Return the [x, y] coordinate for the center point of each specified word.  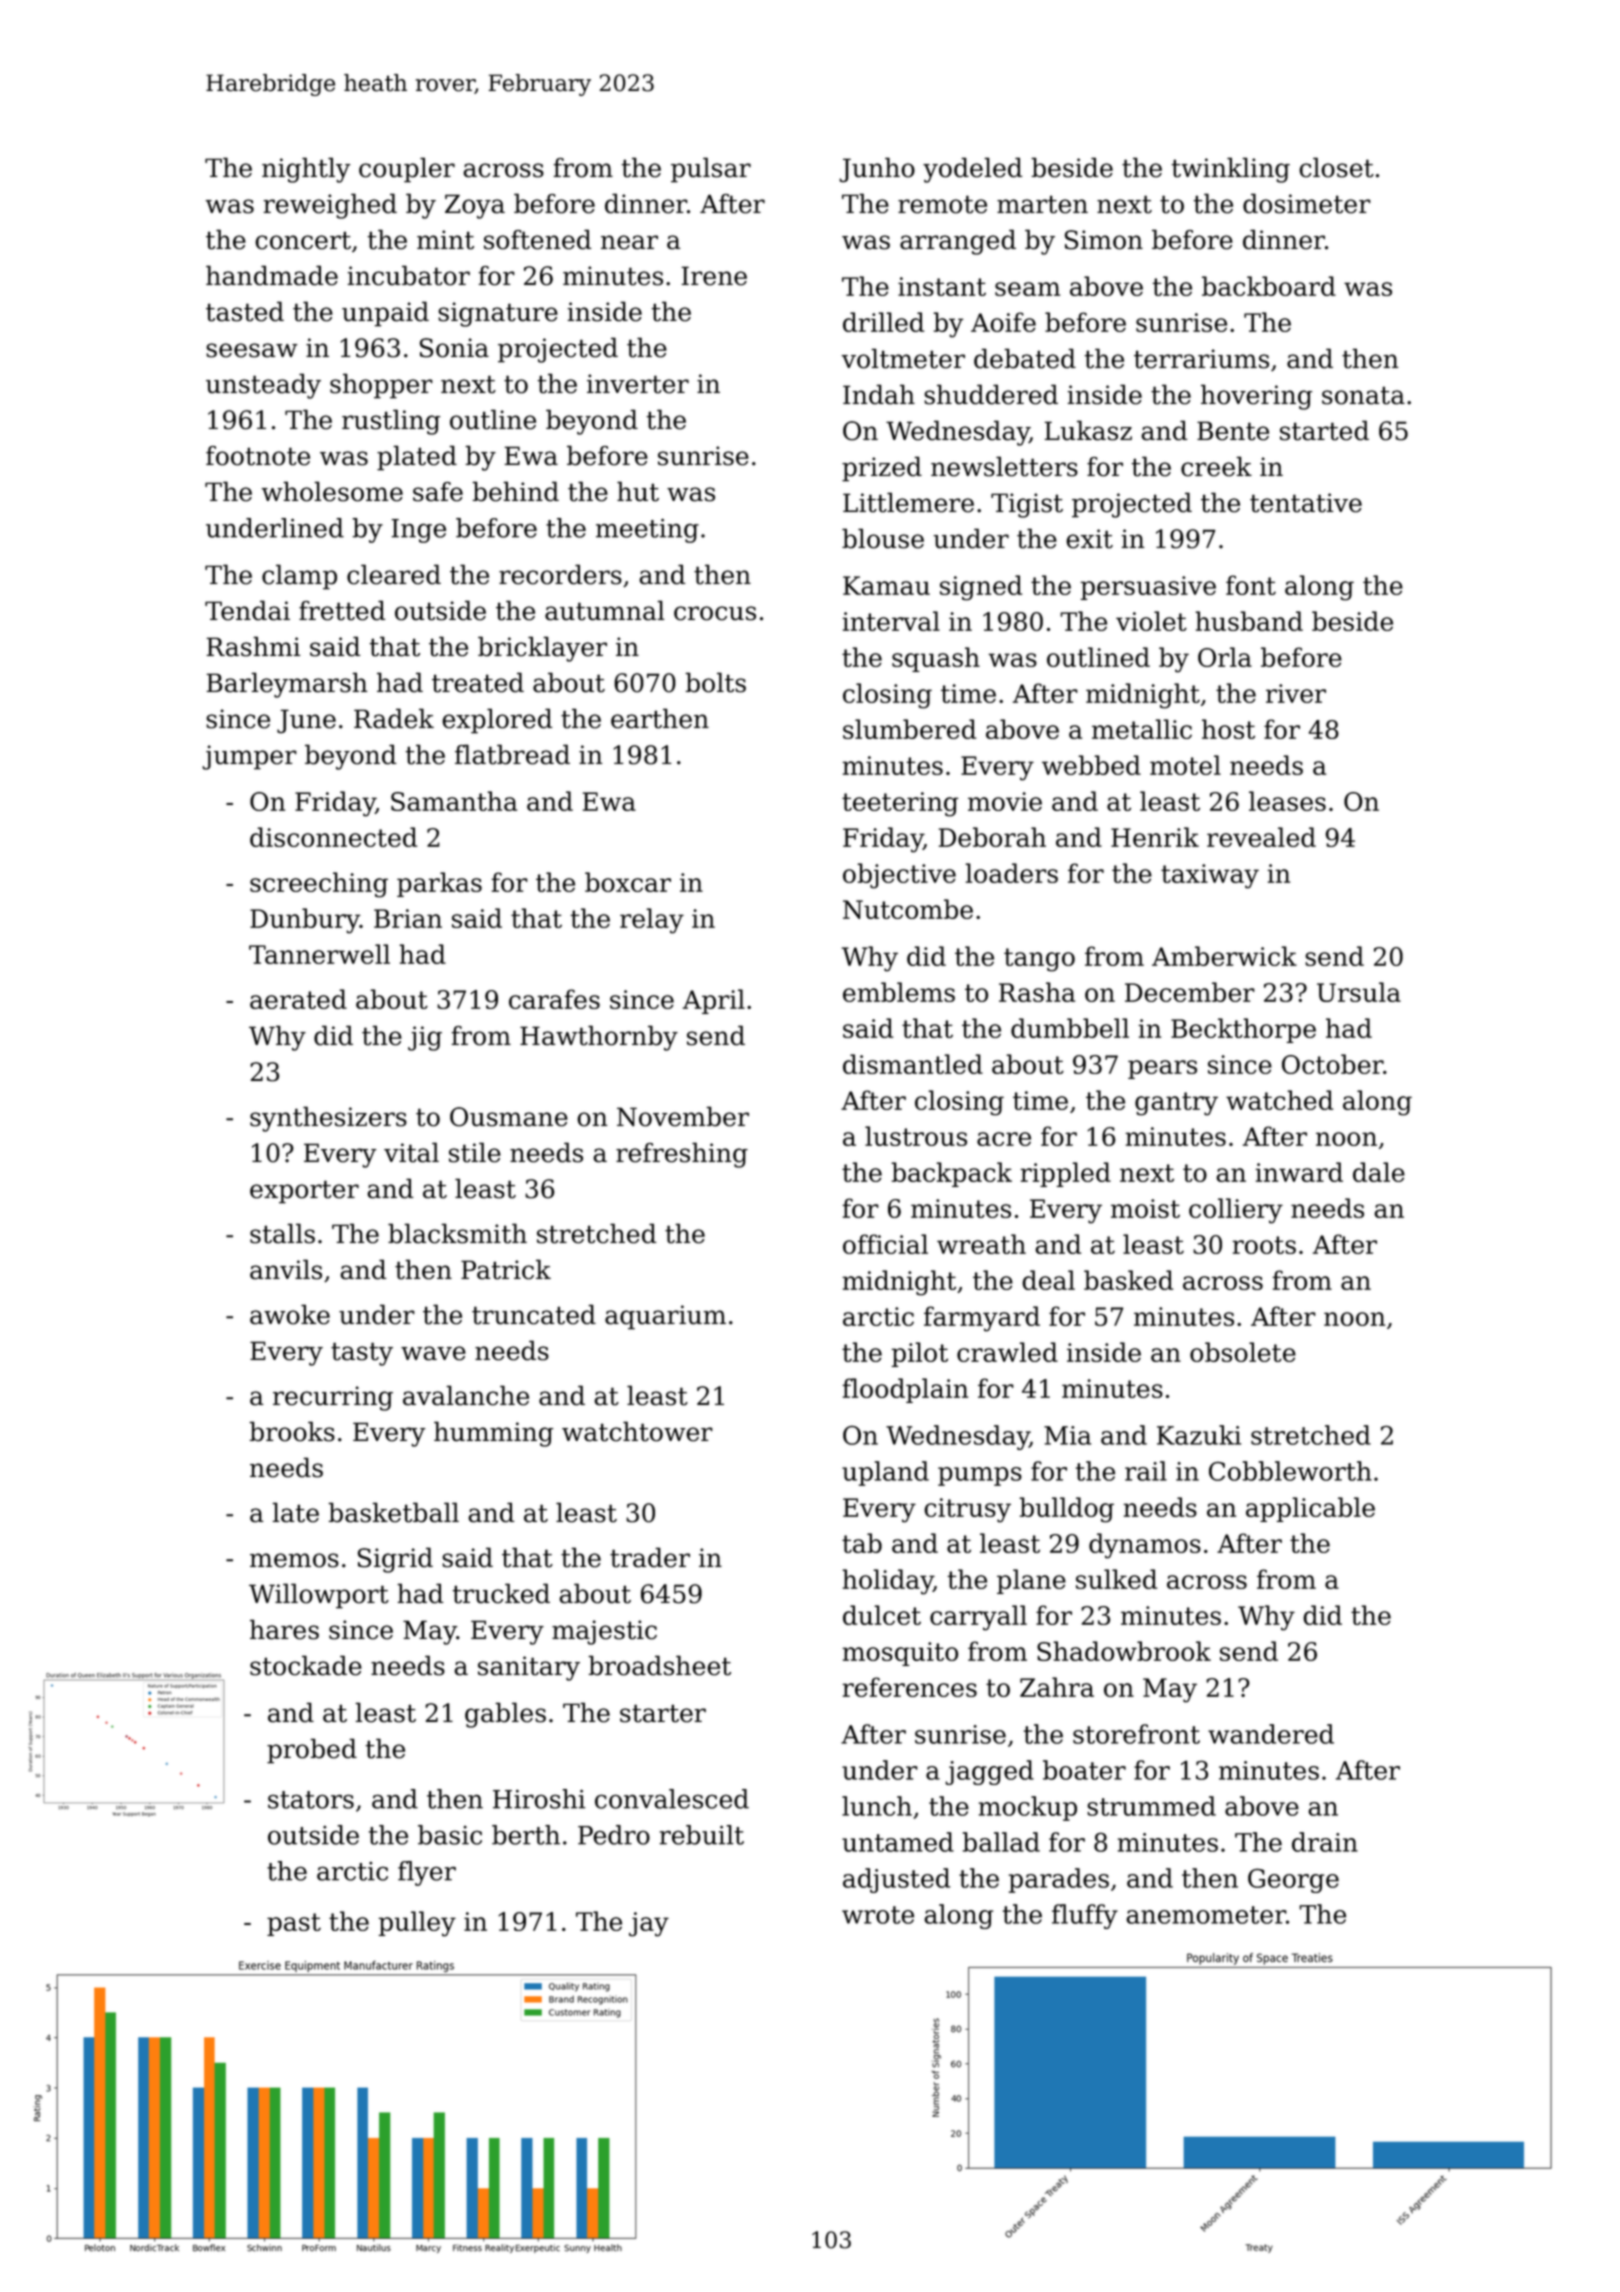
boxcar [628, 882]
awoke [290, 1314]
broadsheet [659, 1665]
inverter [638, 384]
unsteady [263, 386]
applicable [1310, 1509]
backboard [1269, 286]
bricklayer [542, 649]
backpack [951, 1174]
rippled [1065, 1174]
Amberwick [1224, 956]
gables [505, 1715]
